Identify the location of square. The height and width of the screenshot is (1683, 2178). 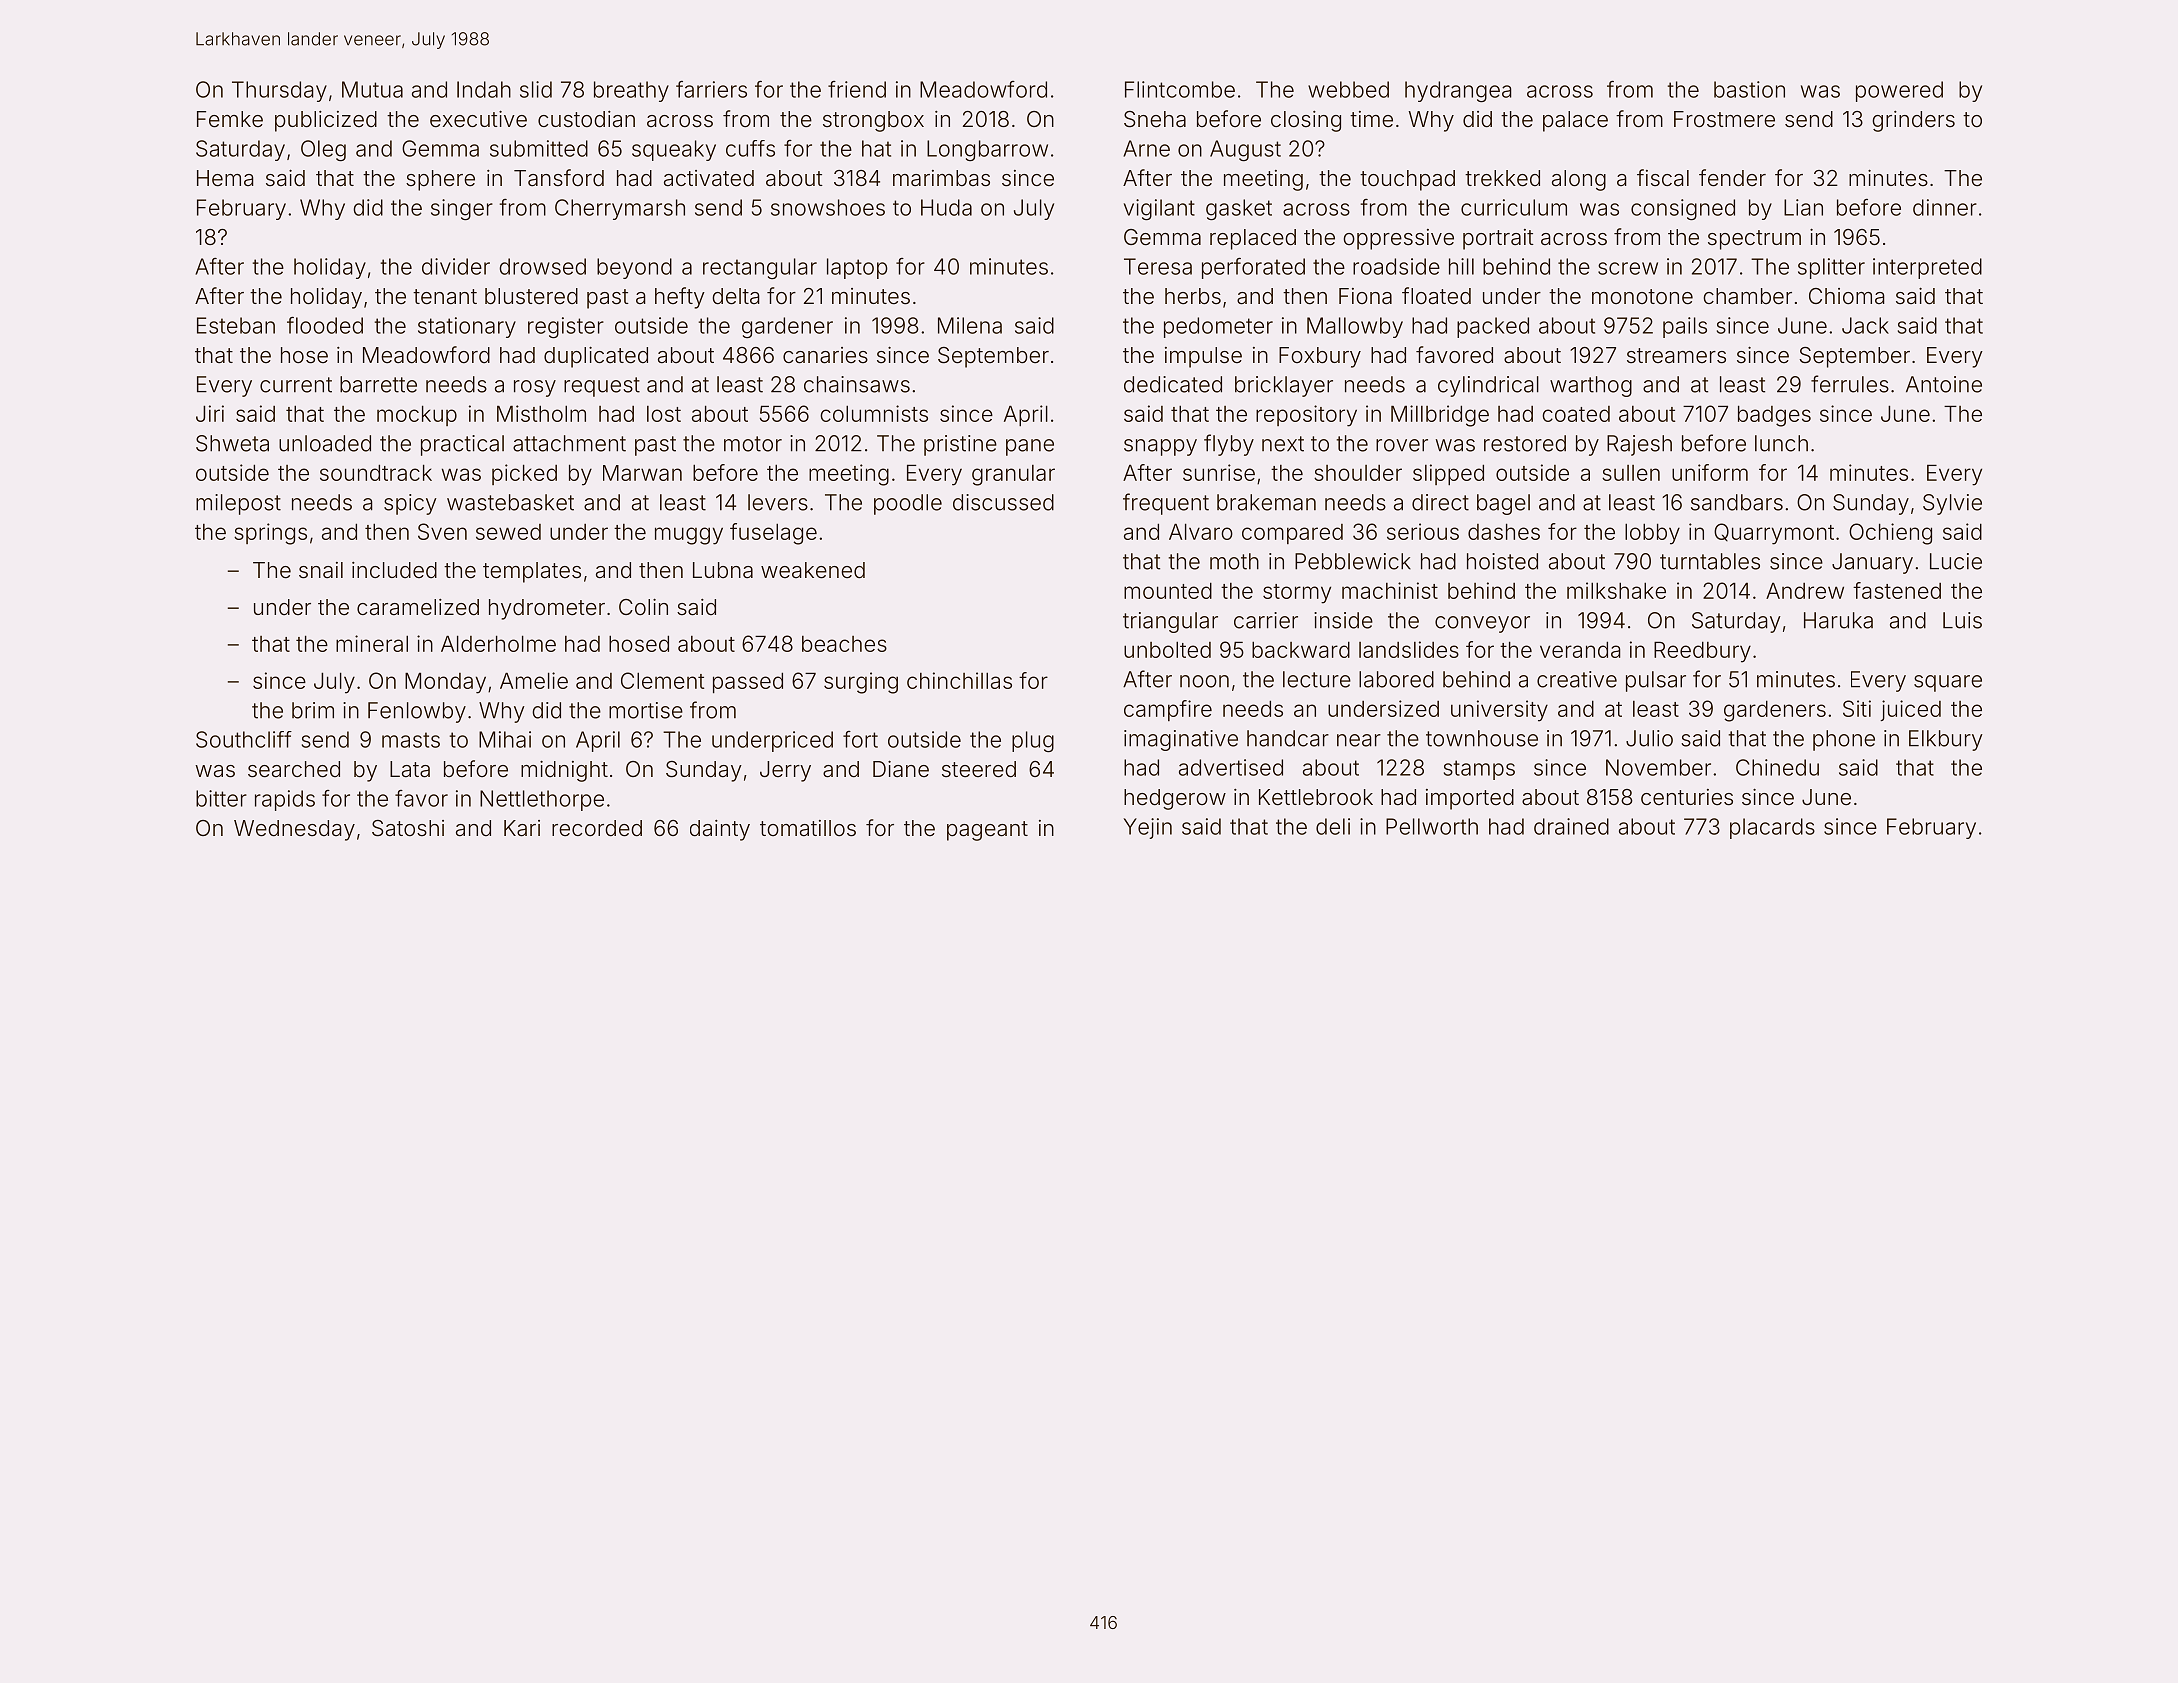
(1948, 683).
